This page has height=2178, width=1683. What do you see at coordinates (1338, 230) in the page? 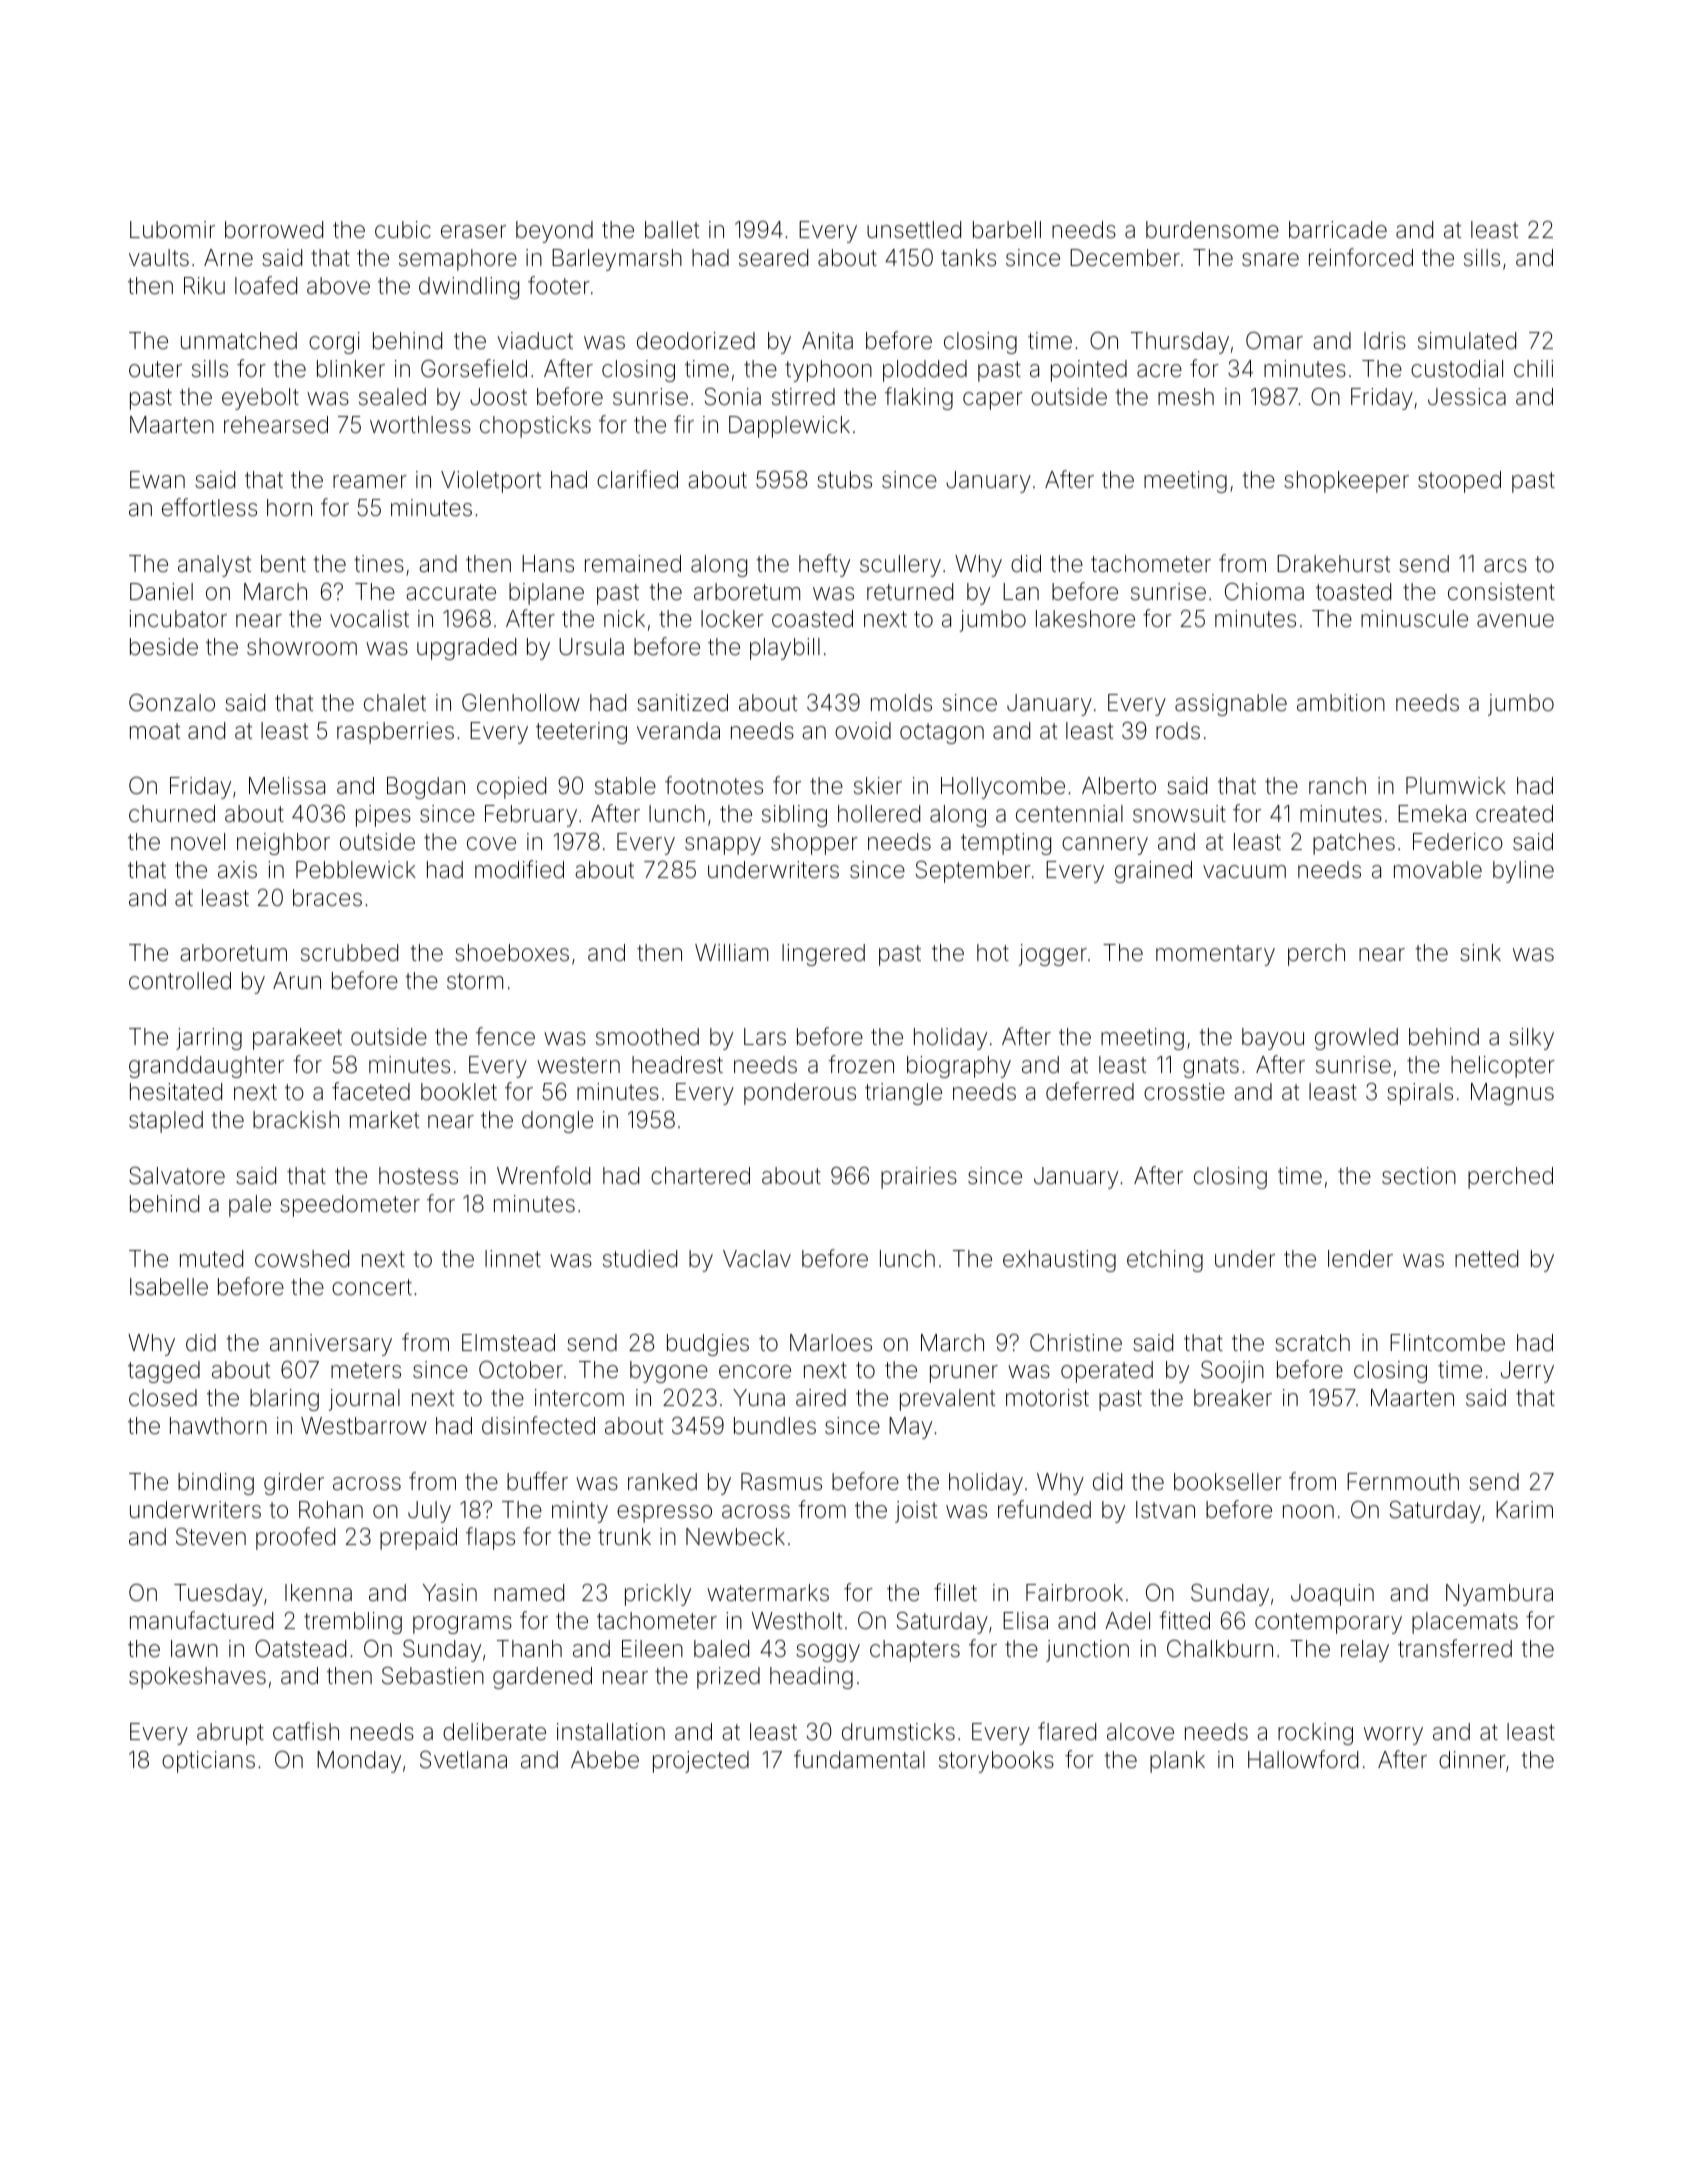
I see `barricade` at bounding box center [1338, 230].
